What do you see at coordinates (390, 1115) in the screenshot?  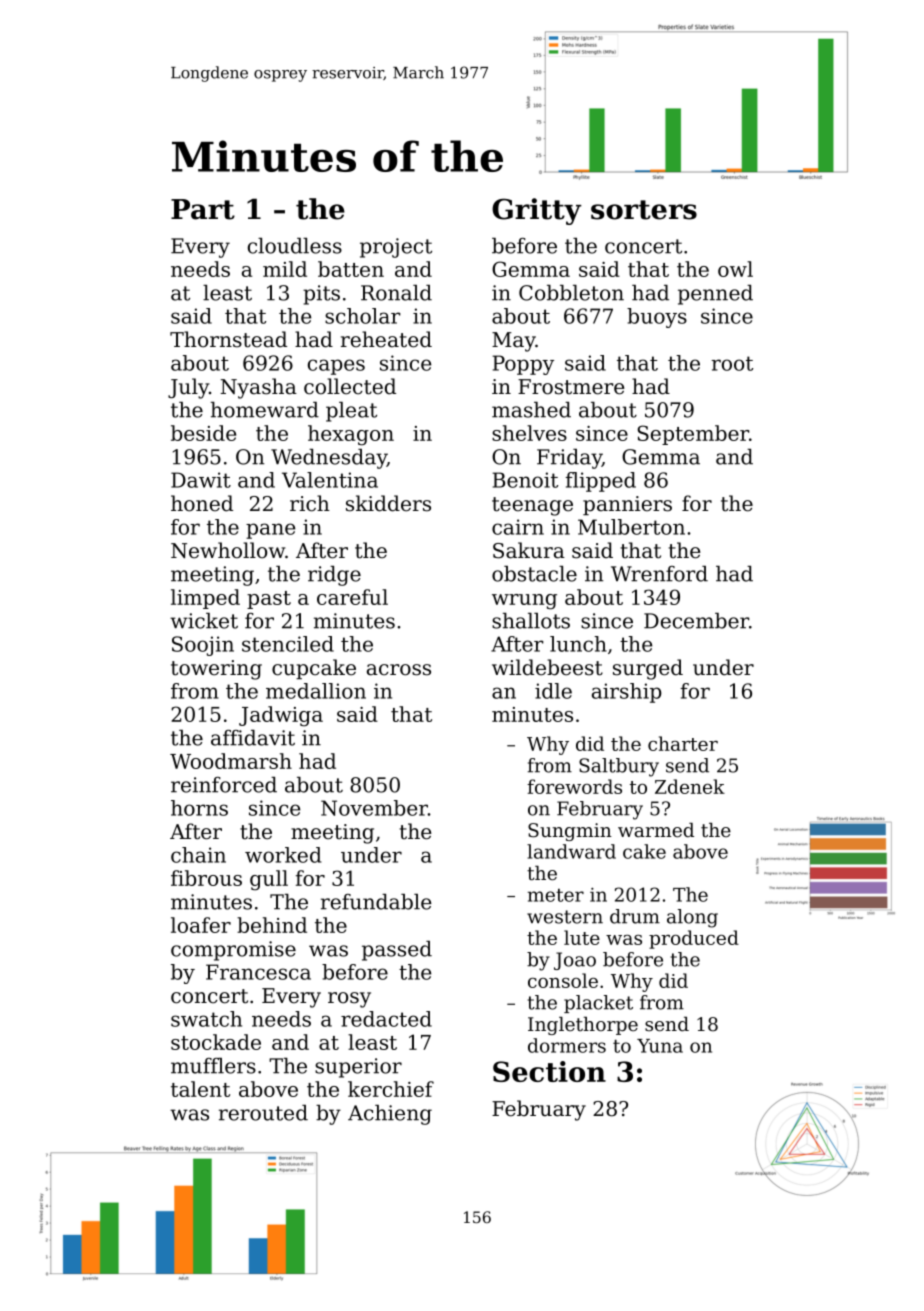 I see `Achieng` at bounding box center [390, 1115].
